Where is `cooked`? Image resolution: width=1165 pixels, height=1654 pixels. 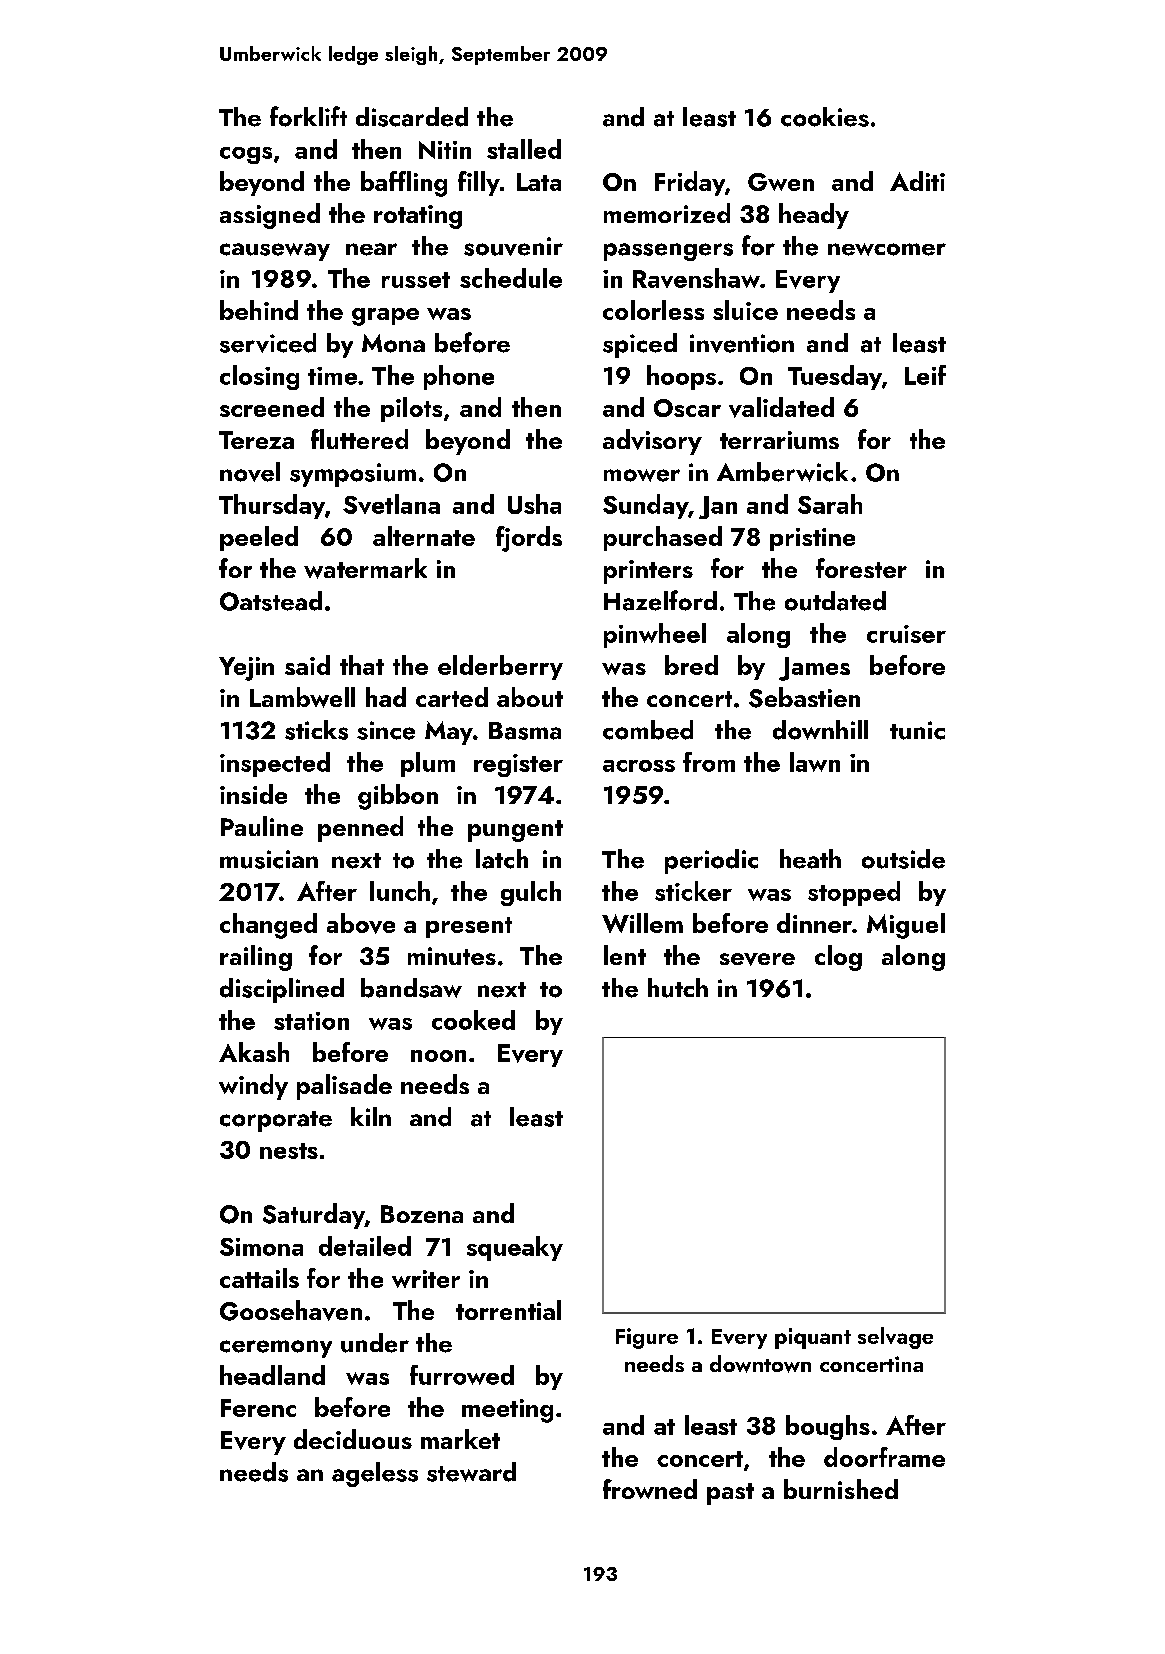
cooked is located at coordinates (473, 1020).
